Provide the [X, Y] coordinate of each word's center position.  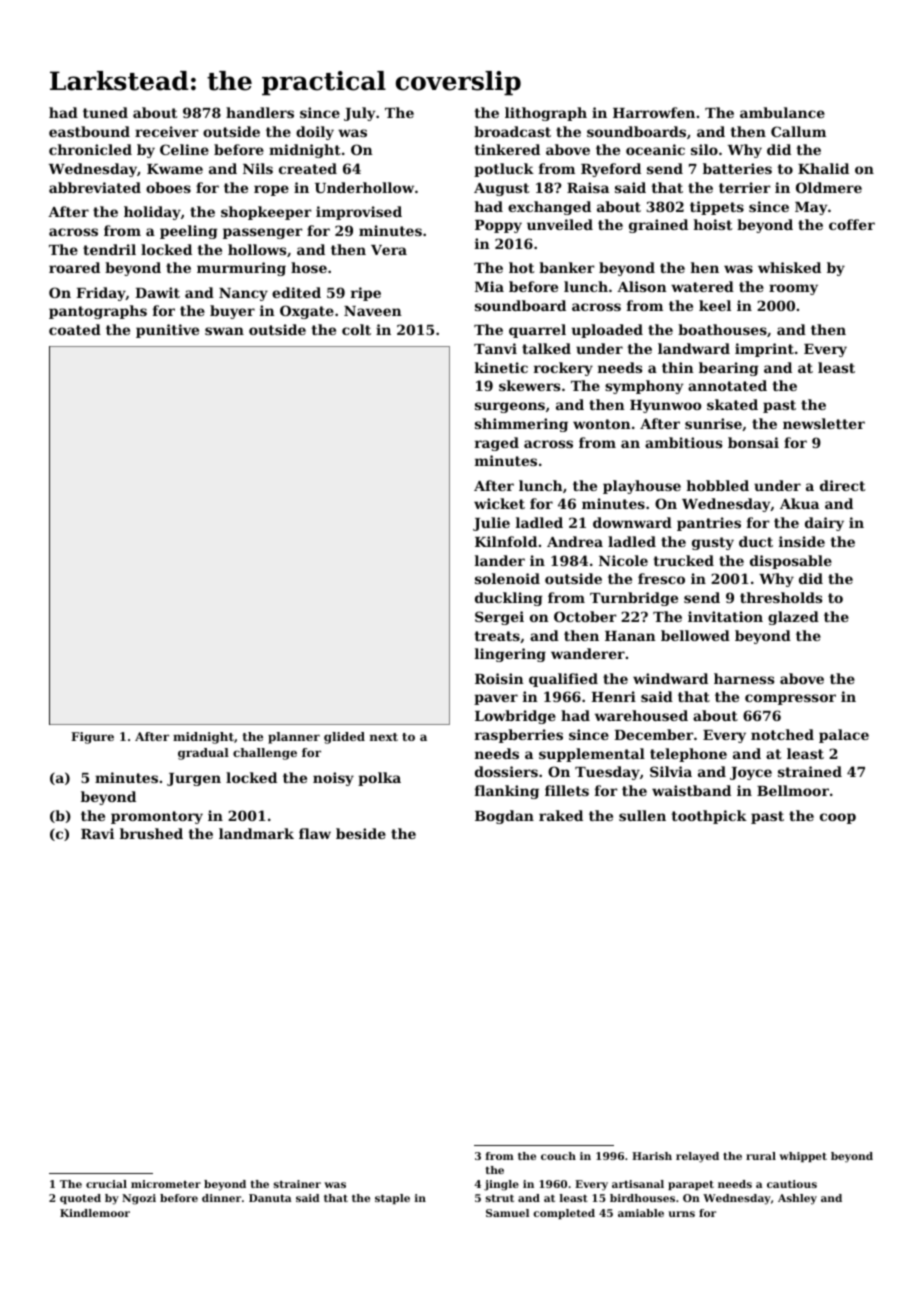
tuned [105, 112]
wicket [499, 503]
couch [558, 1156]
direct [842, 485]
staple [392, 1199]
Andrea [575, 541]
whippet [803, 1157]
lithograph [546, 114]
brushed [151, 833]
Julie [491, 524]
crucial [106, 1184]
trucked [684, 560]
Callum [798, 131]
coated [75, 329]
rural [761, 1156]
